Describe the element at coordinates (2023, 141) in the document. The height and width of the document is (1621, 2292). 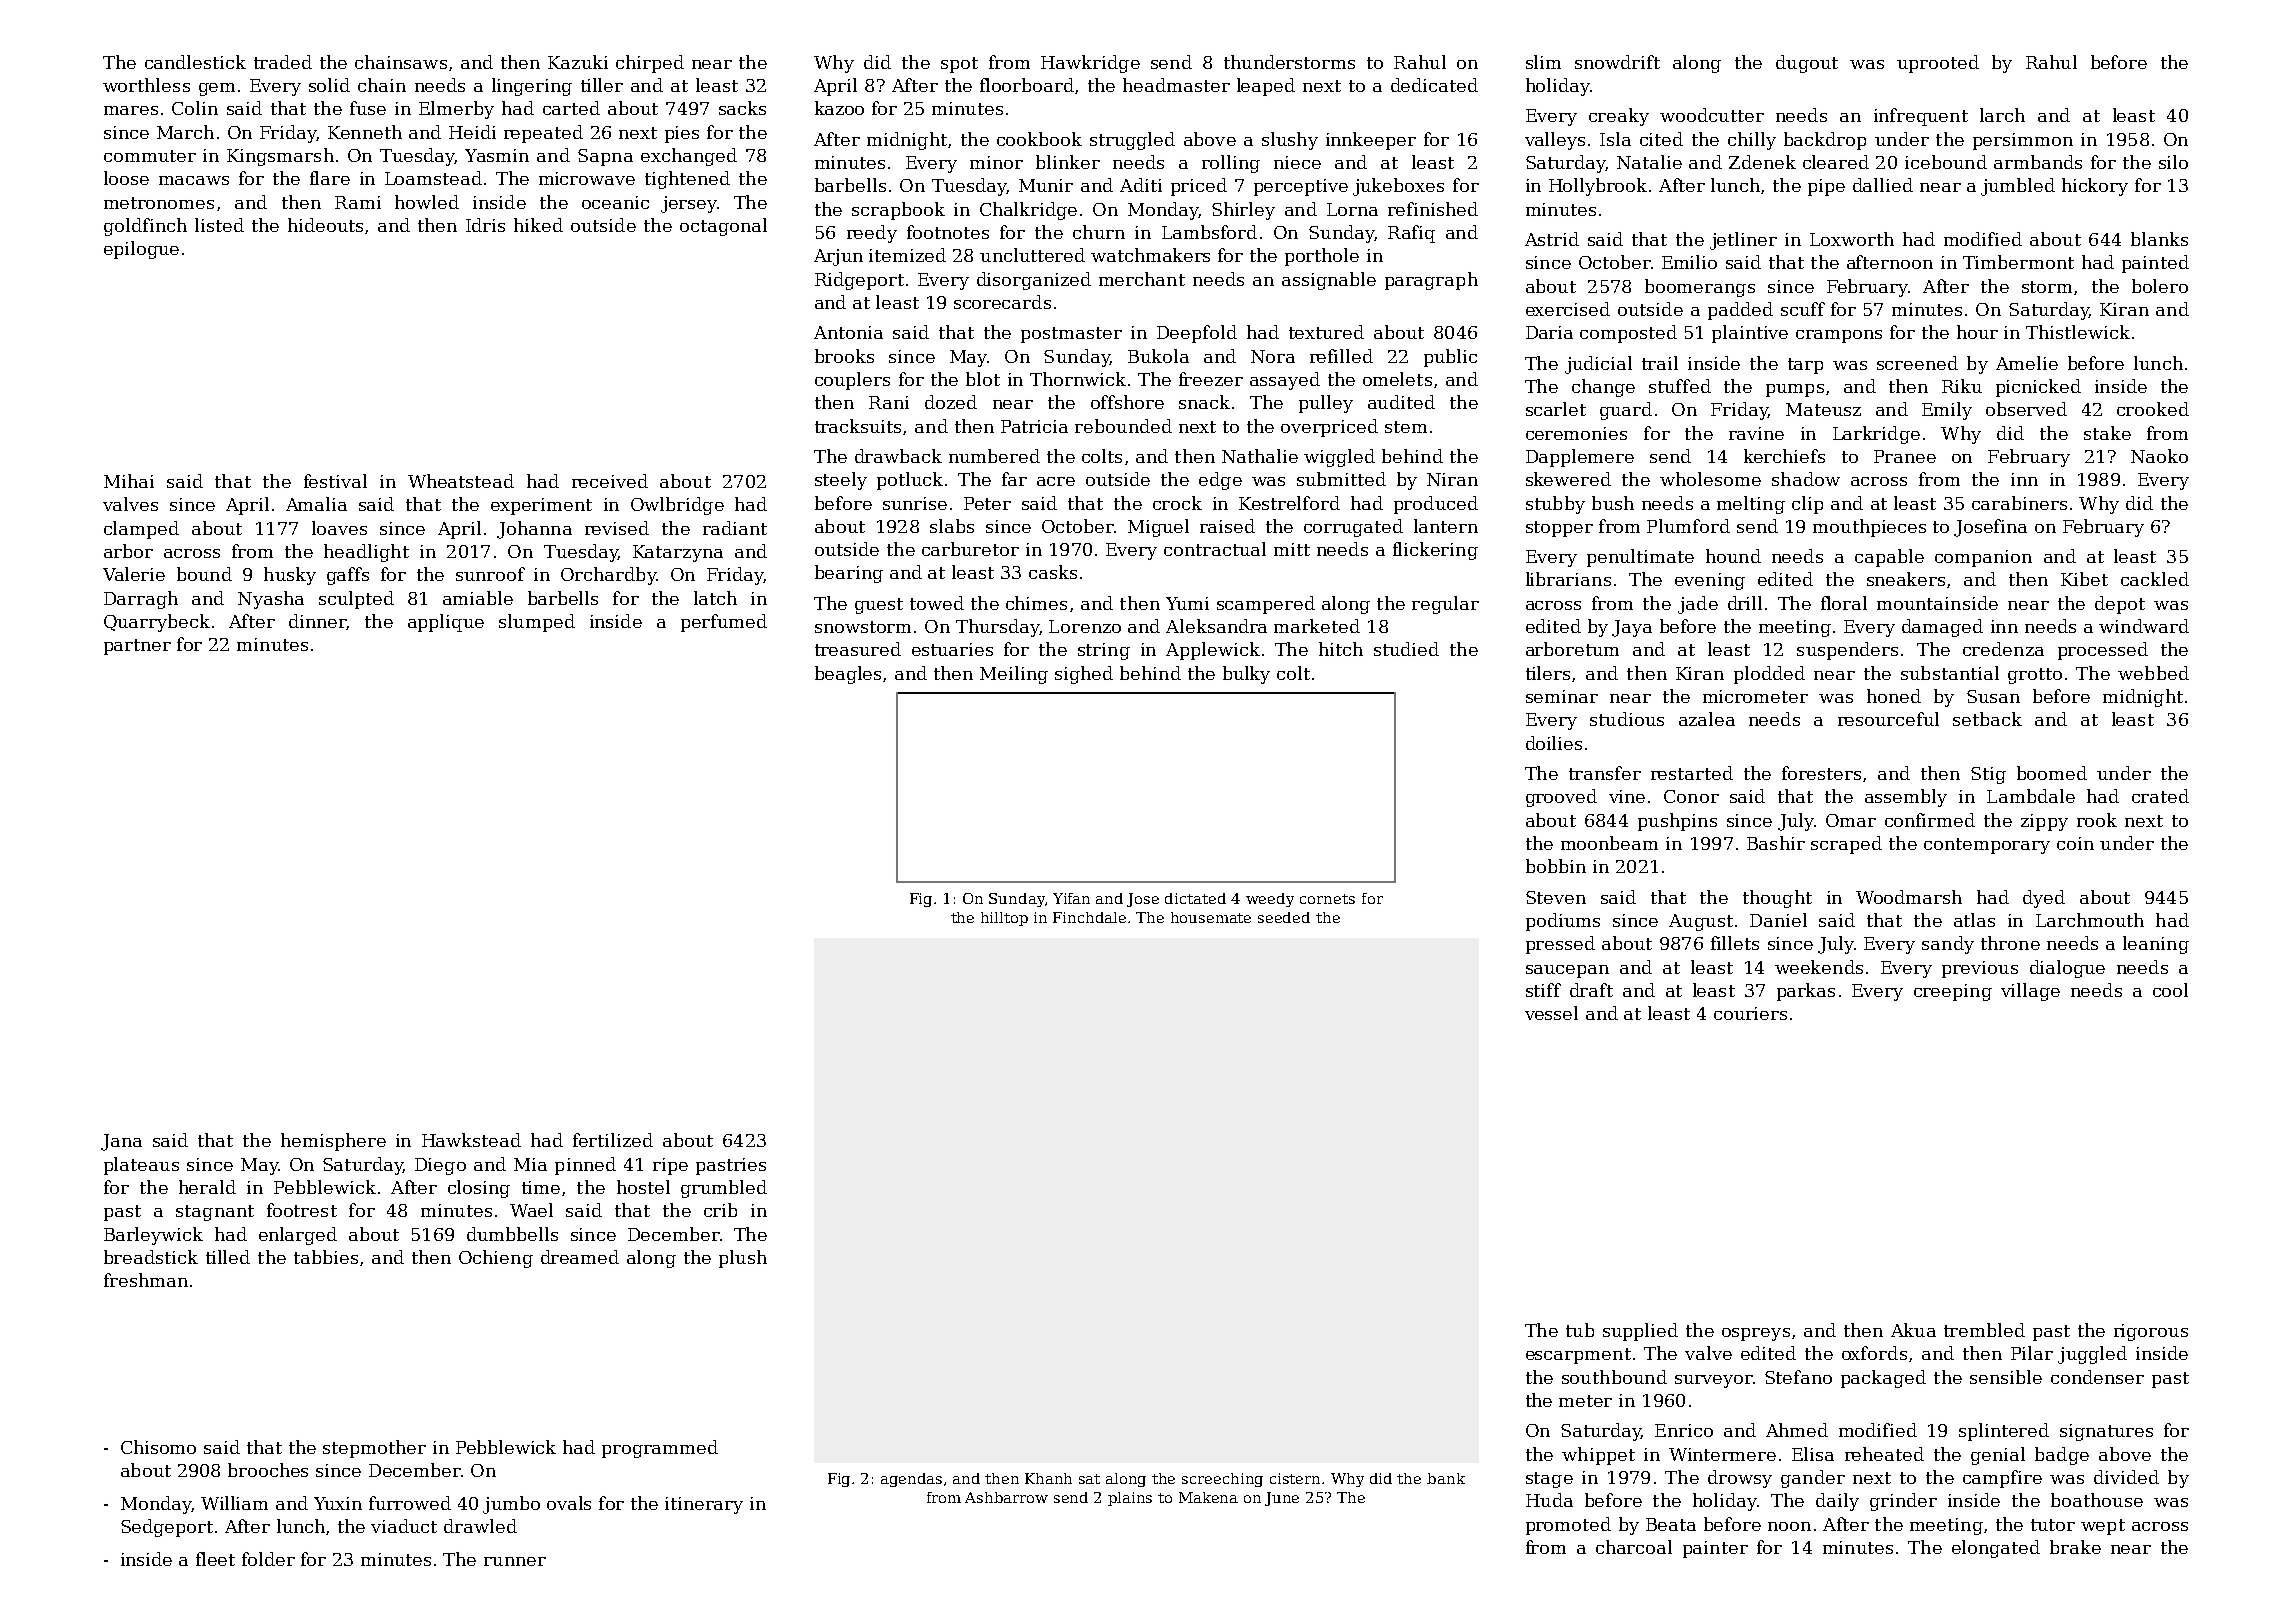
I see `persimmon` at that location.
